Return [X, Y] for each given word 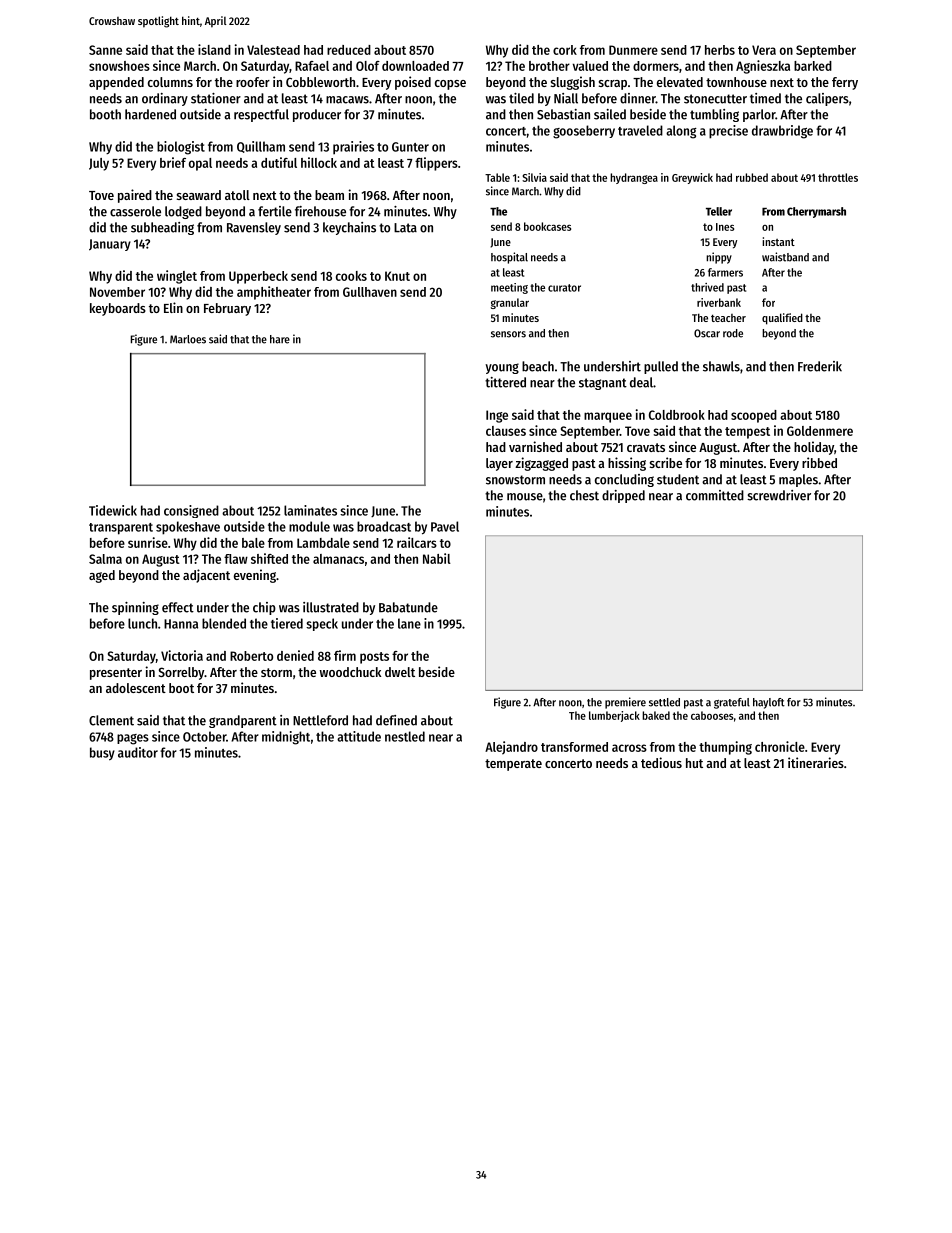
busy [102, 753]
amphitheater [274, 293]
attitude [359, 736]
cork [565, 50]
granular [510, 303]
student [678, 479]
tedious [661, 762]
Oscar [707, 333]
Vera [764, 50]
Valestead [273, 50]
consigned [191, 511]
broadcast [384, 526]
